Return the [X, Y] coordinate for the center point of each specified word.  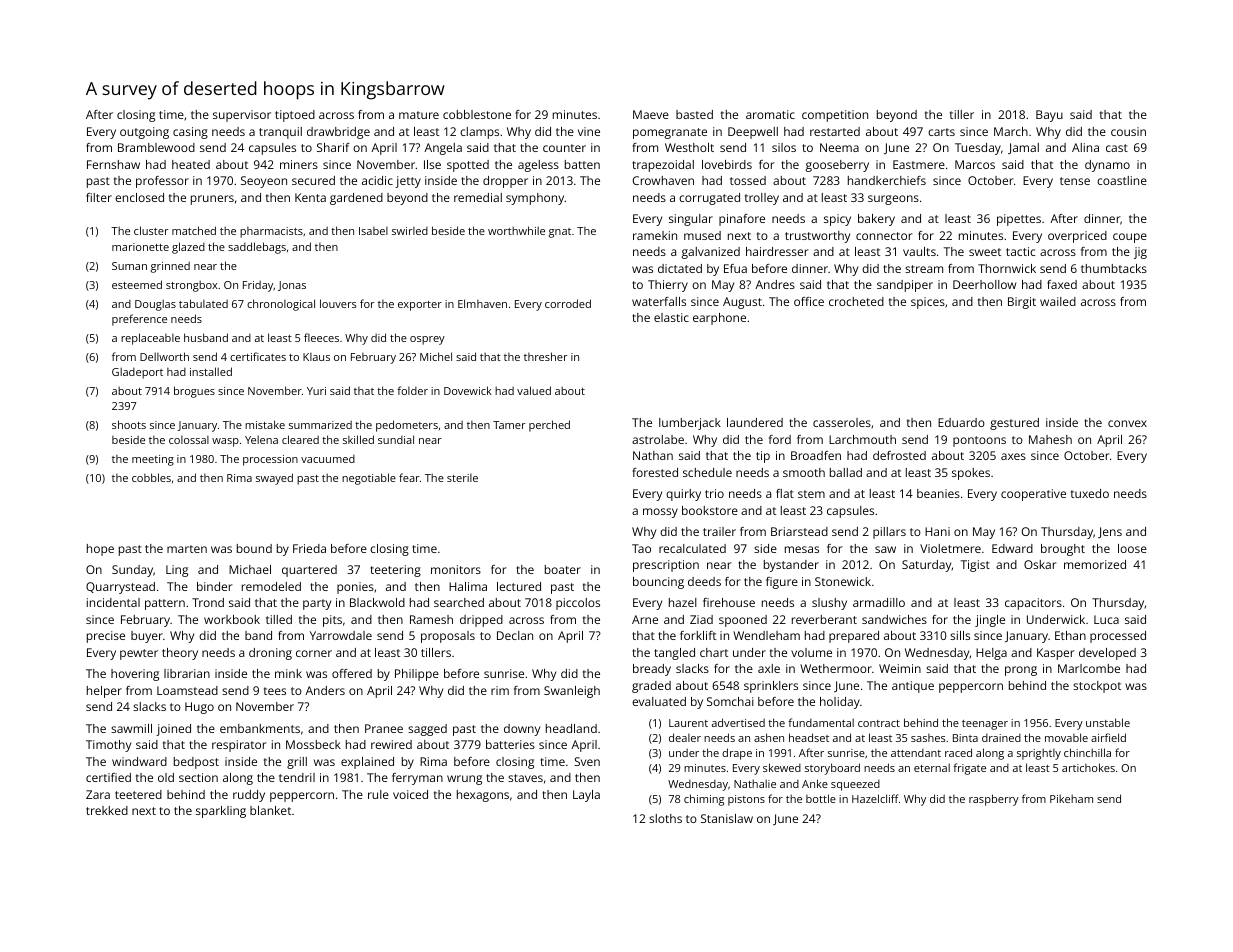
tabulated [203, 303]
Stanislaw [727, 818]
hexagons [483, 796]
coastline [1122, 180]
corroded [568, 303]
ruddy [249, 796]
